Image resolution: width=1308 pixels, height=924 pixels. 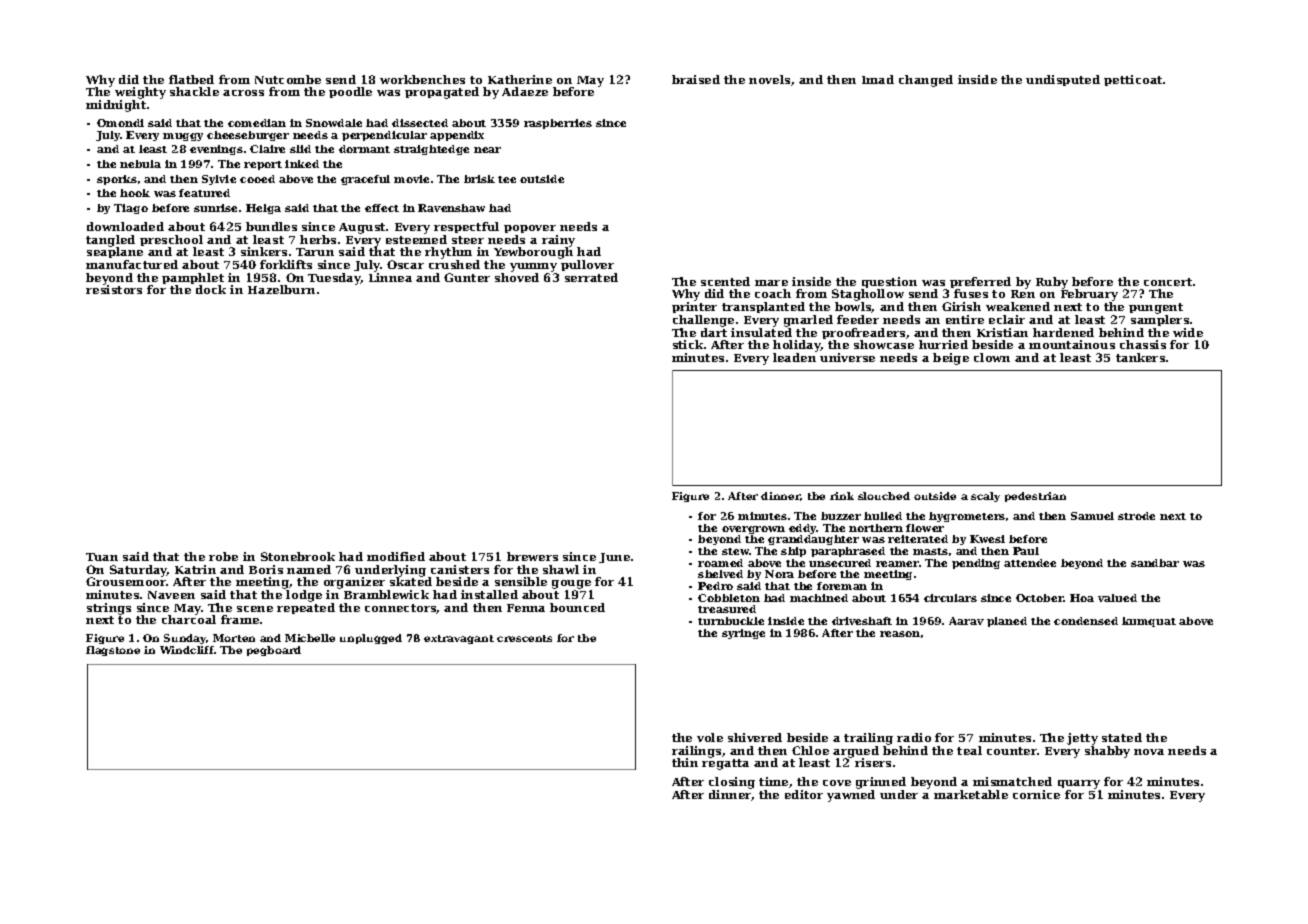 I want to click on pullover, so click(x=587, y=265).
